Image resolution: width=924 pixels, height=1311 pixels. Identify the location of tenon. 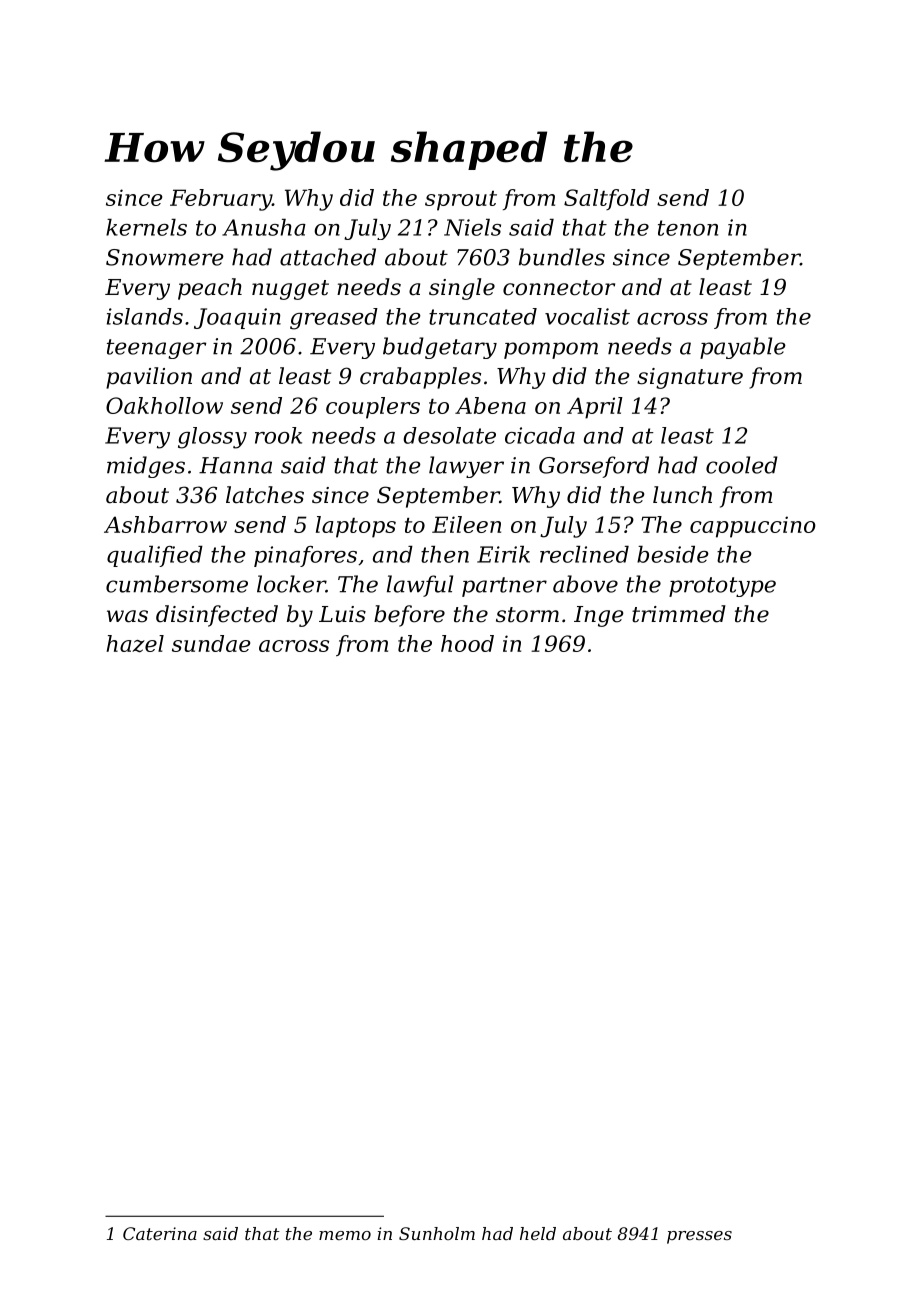
(688, 228).
